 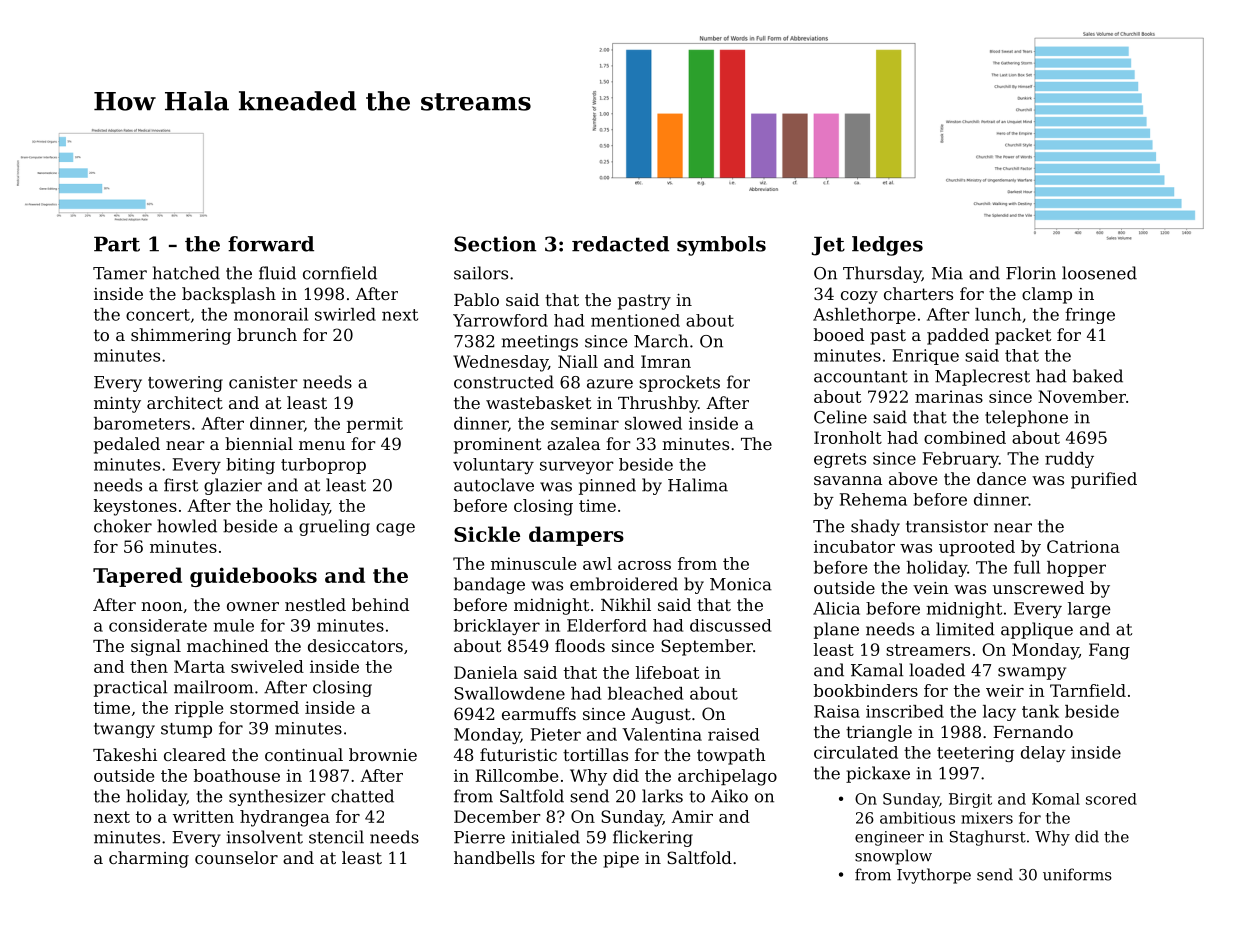 I want to click on Catriona, so click(x=1083, y=546).
